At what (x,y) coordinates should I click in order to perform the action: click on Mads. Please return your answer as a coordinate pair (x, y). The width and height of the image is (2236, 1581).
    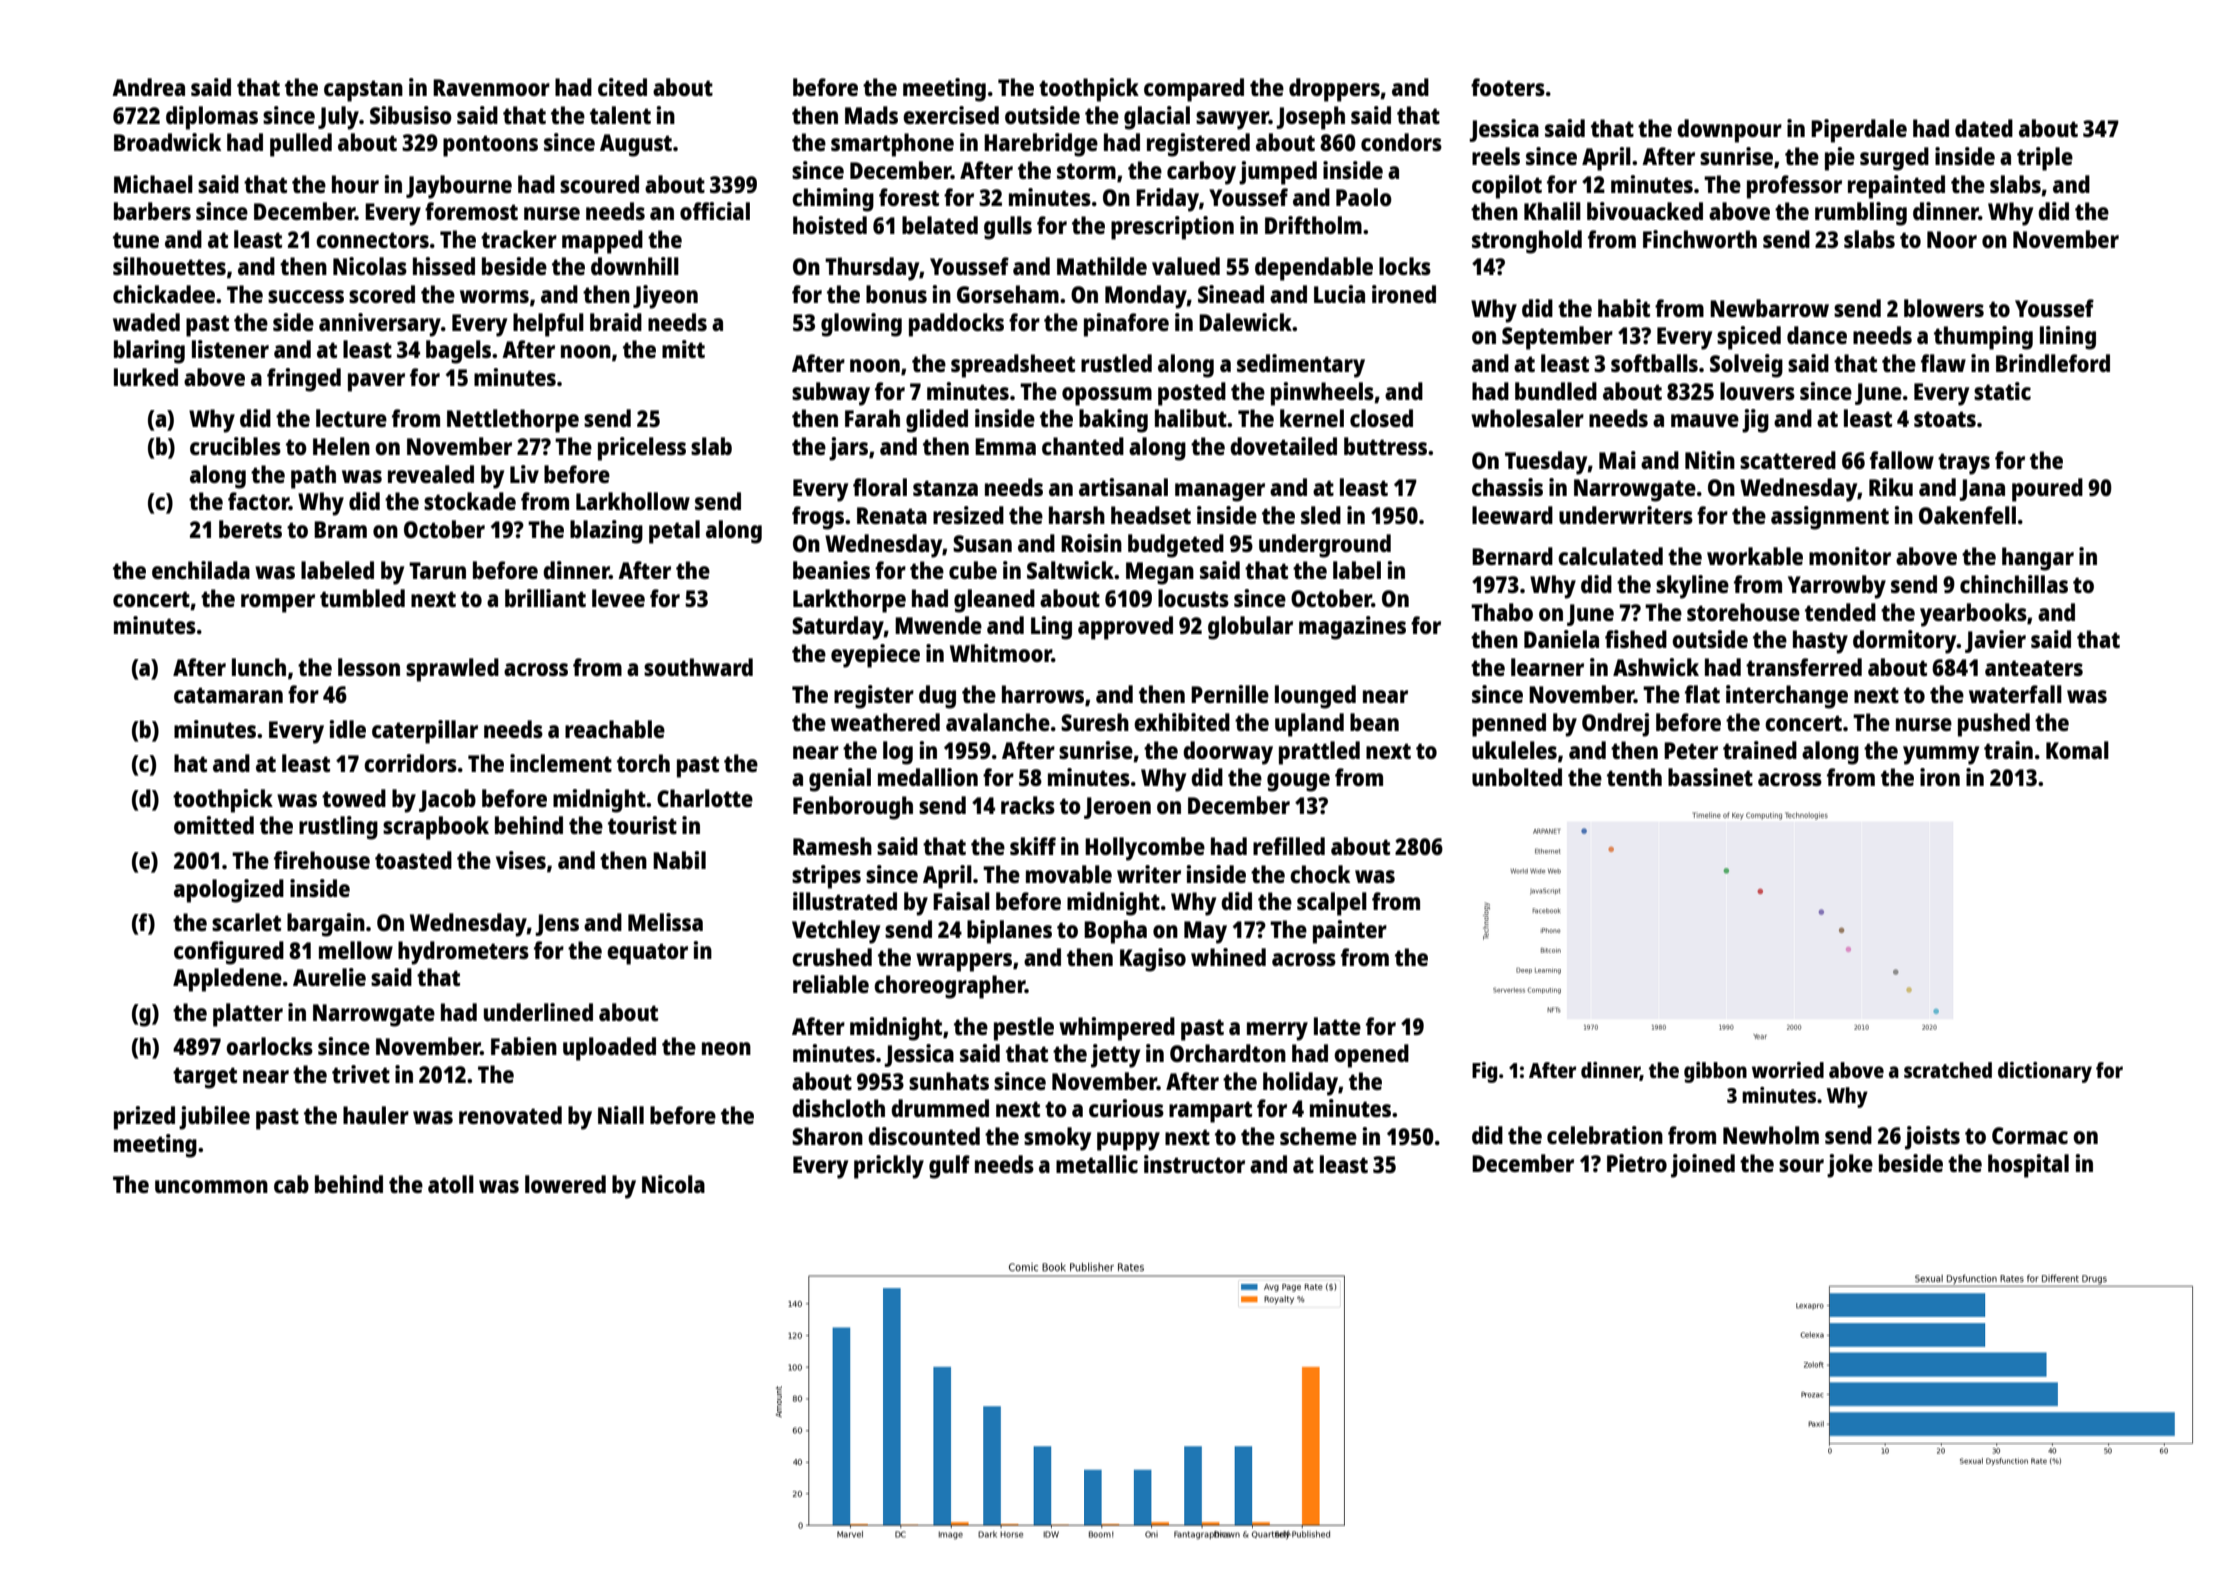
    Looking at the image, I should click on (871, 115).
